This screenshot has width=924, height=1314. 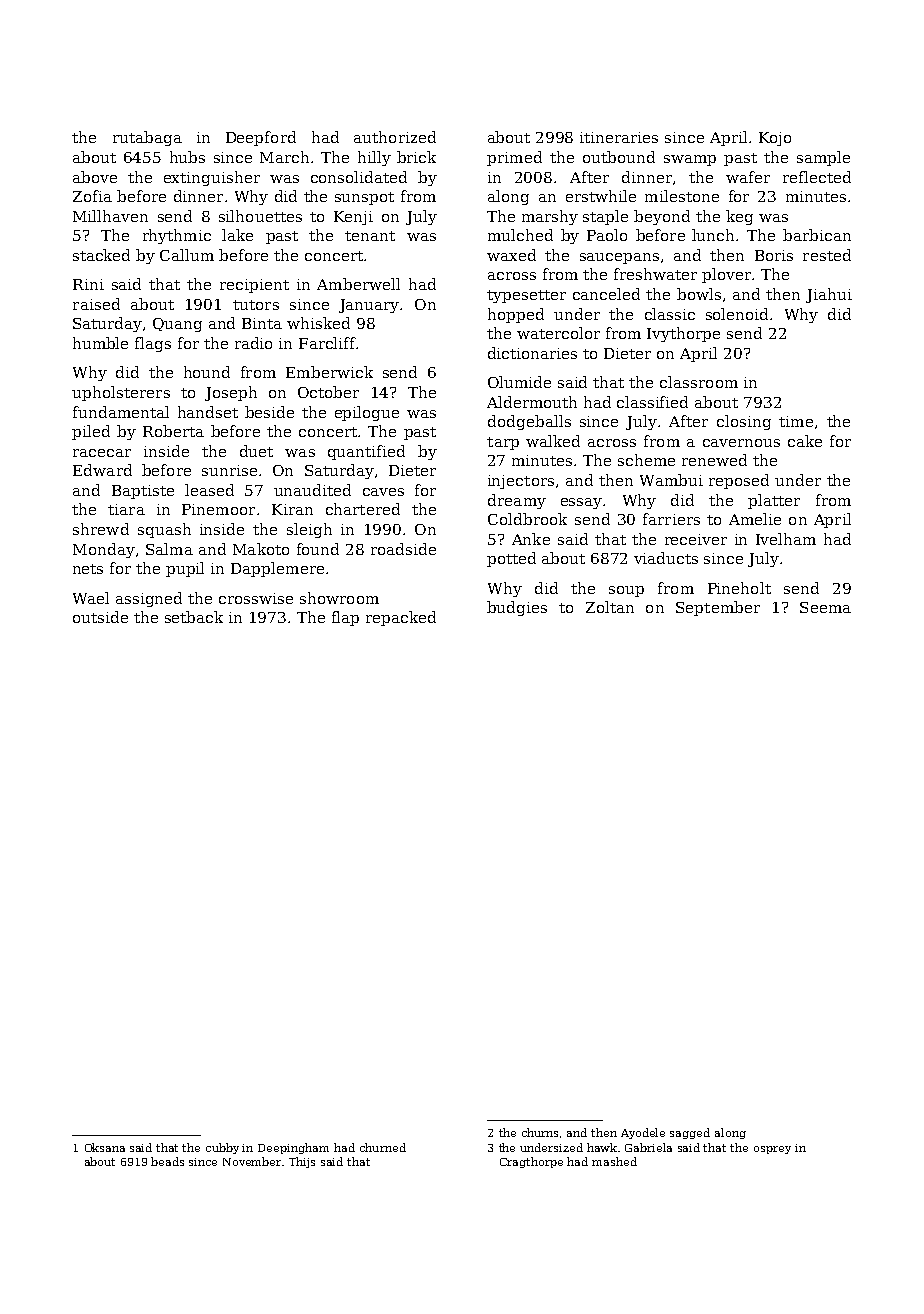 I want to click on Monday, so click(x=104, y=550).
